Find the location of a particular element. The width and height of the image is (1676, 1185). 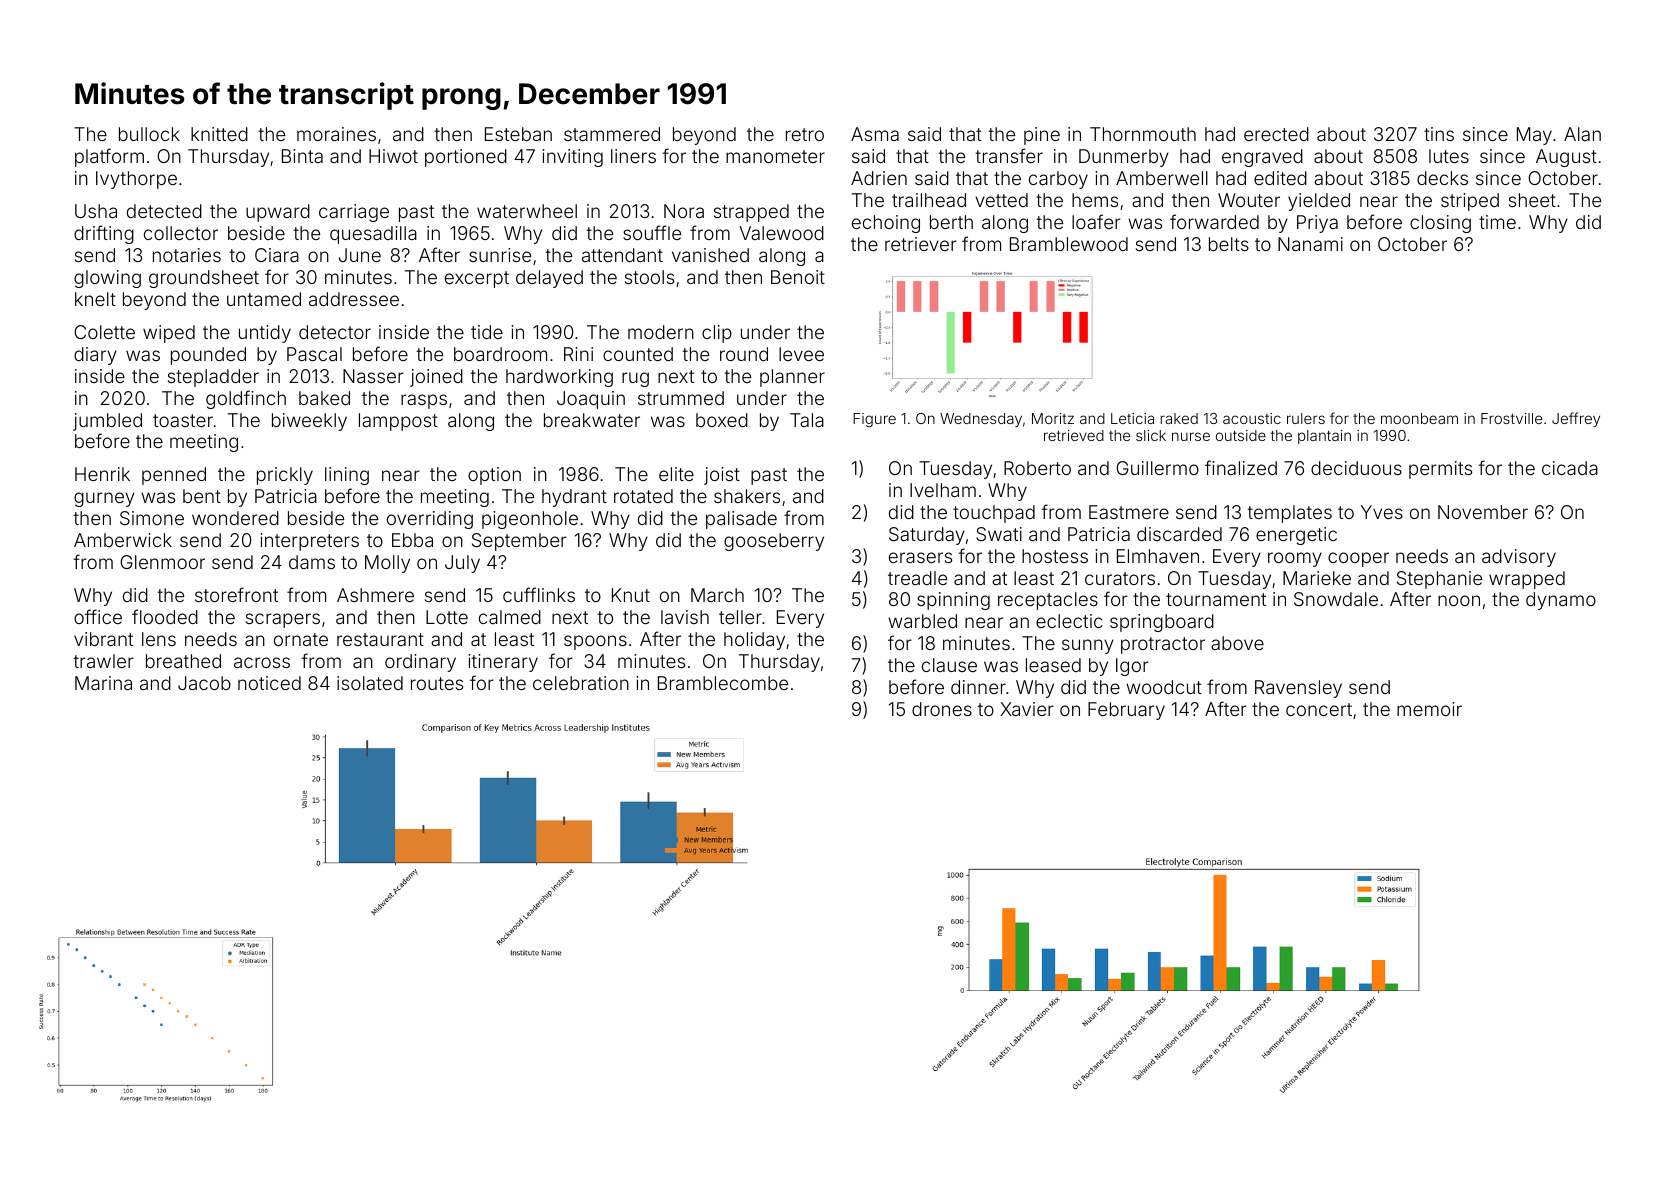

Nanami is located at coordinates (1310, 244).
